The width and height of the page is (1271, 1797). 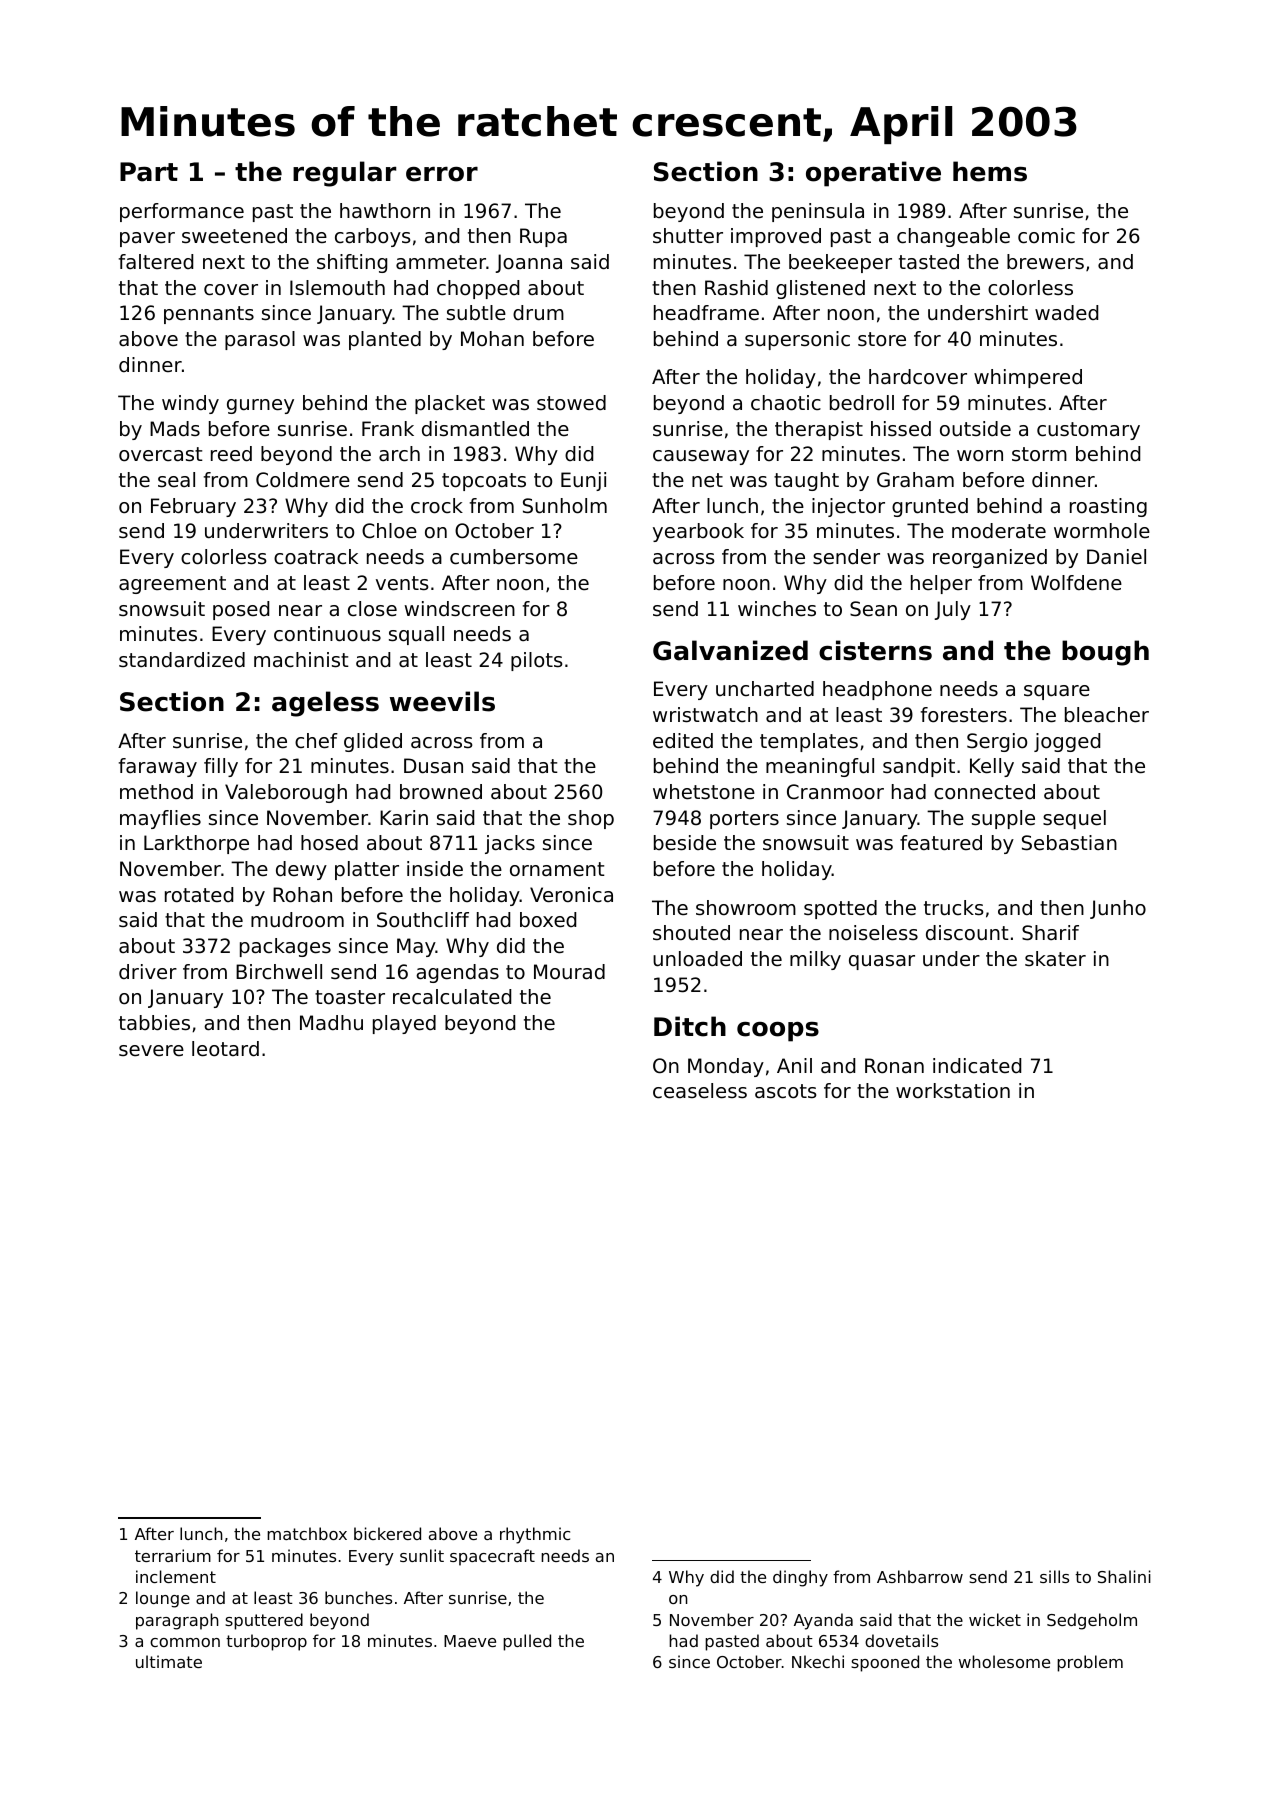 What do you see at coordinates (160, 819) in the page?
I see `mayflies` at bounding box center [160, 819].
